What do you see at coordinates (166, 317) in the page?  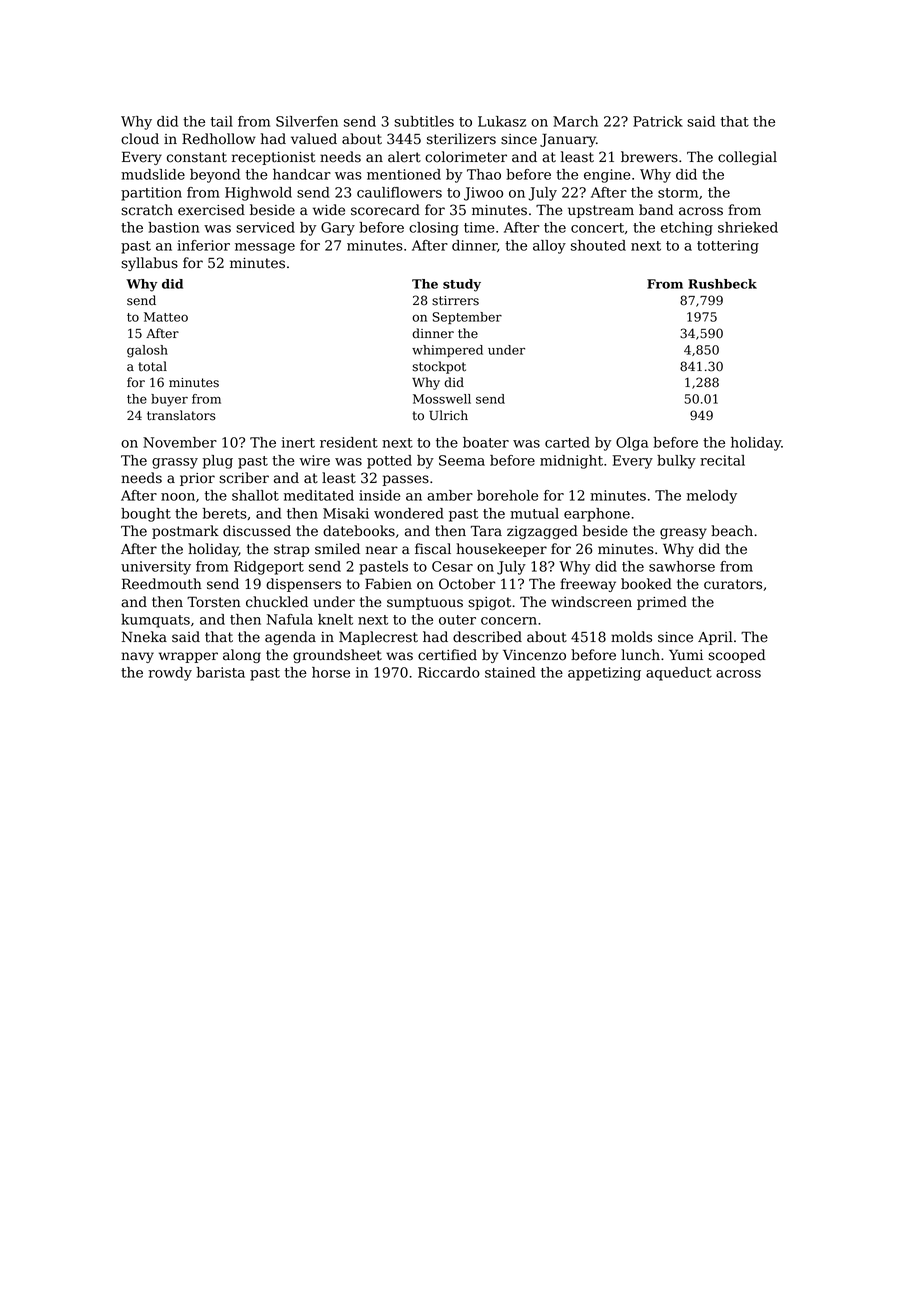 I see `Matteo` at bounding box center [166, 317].
